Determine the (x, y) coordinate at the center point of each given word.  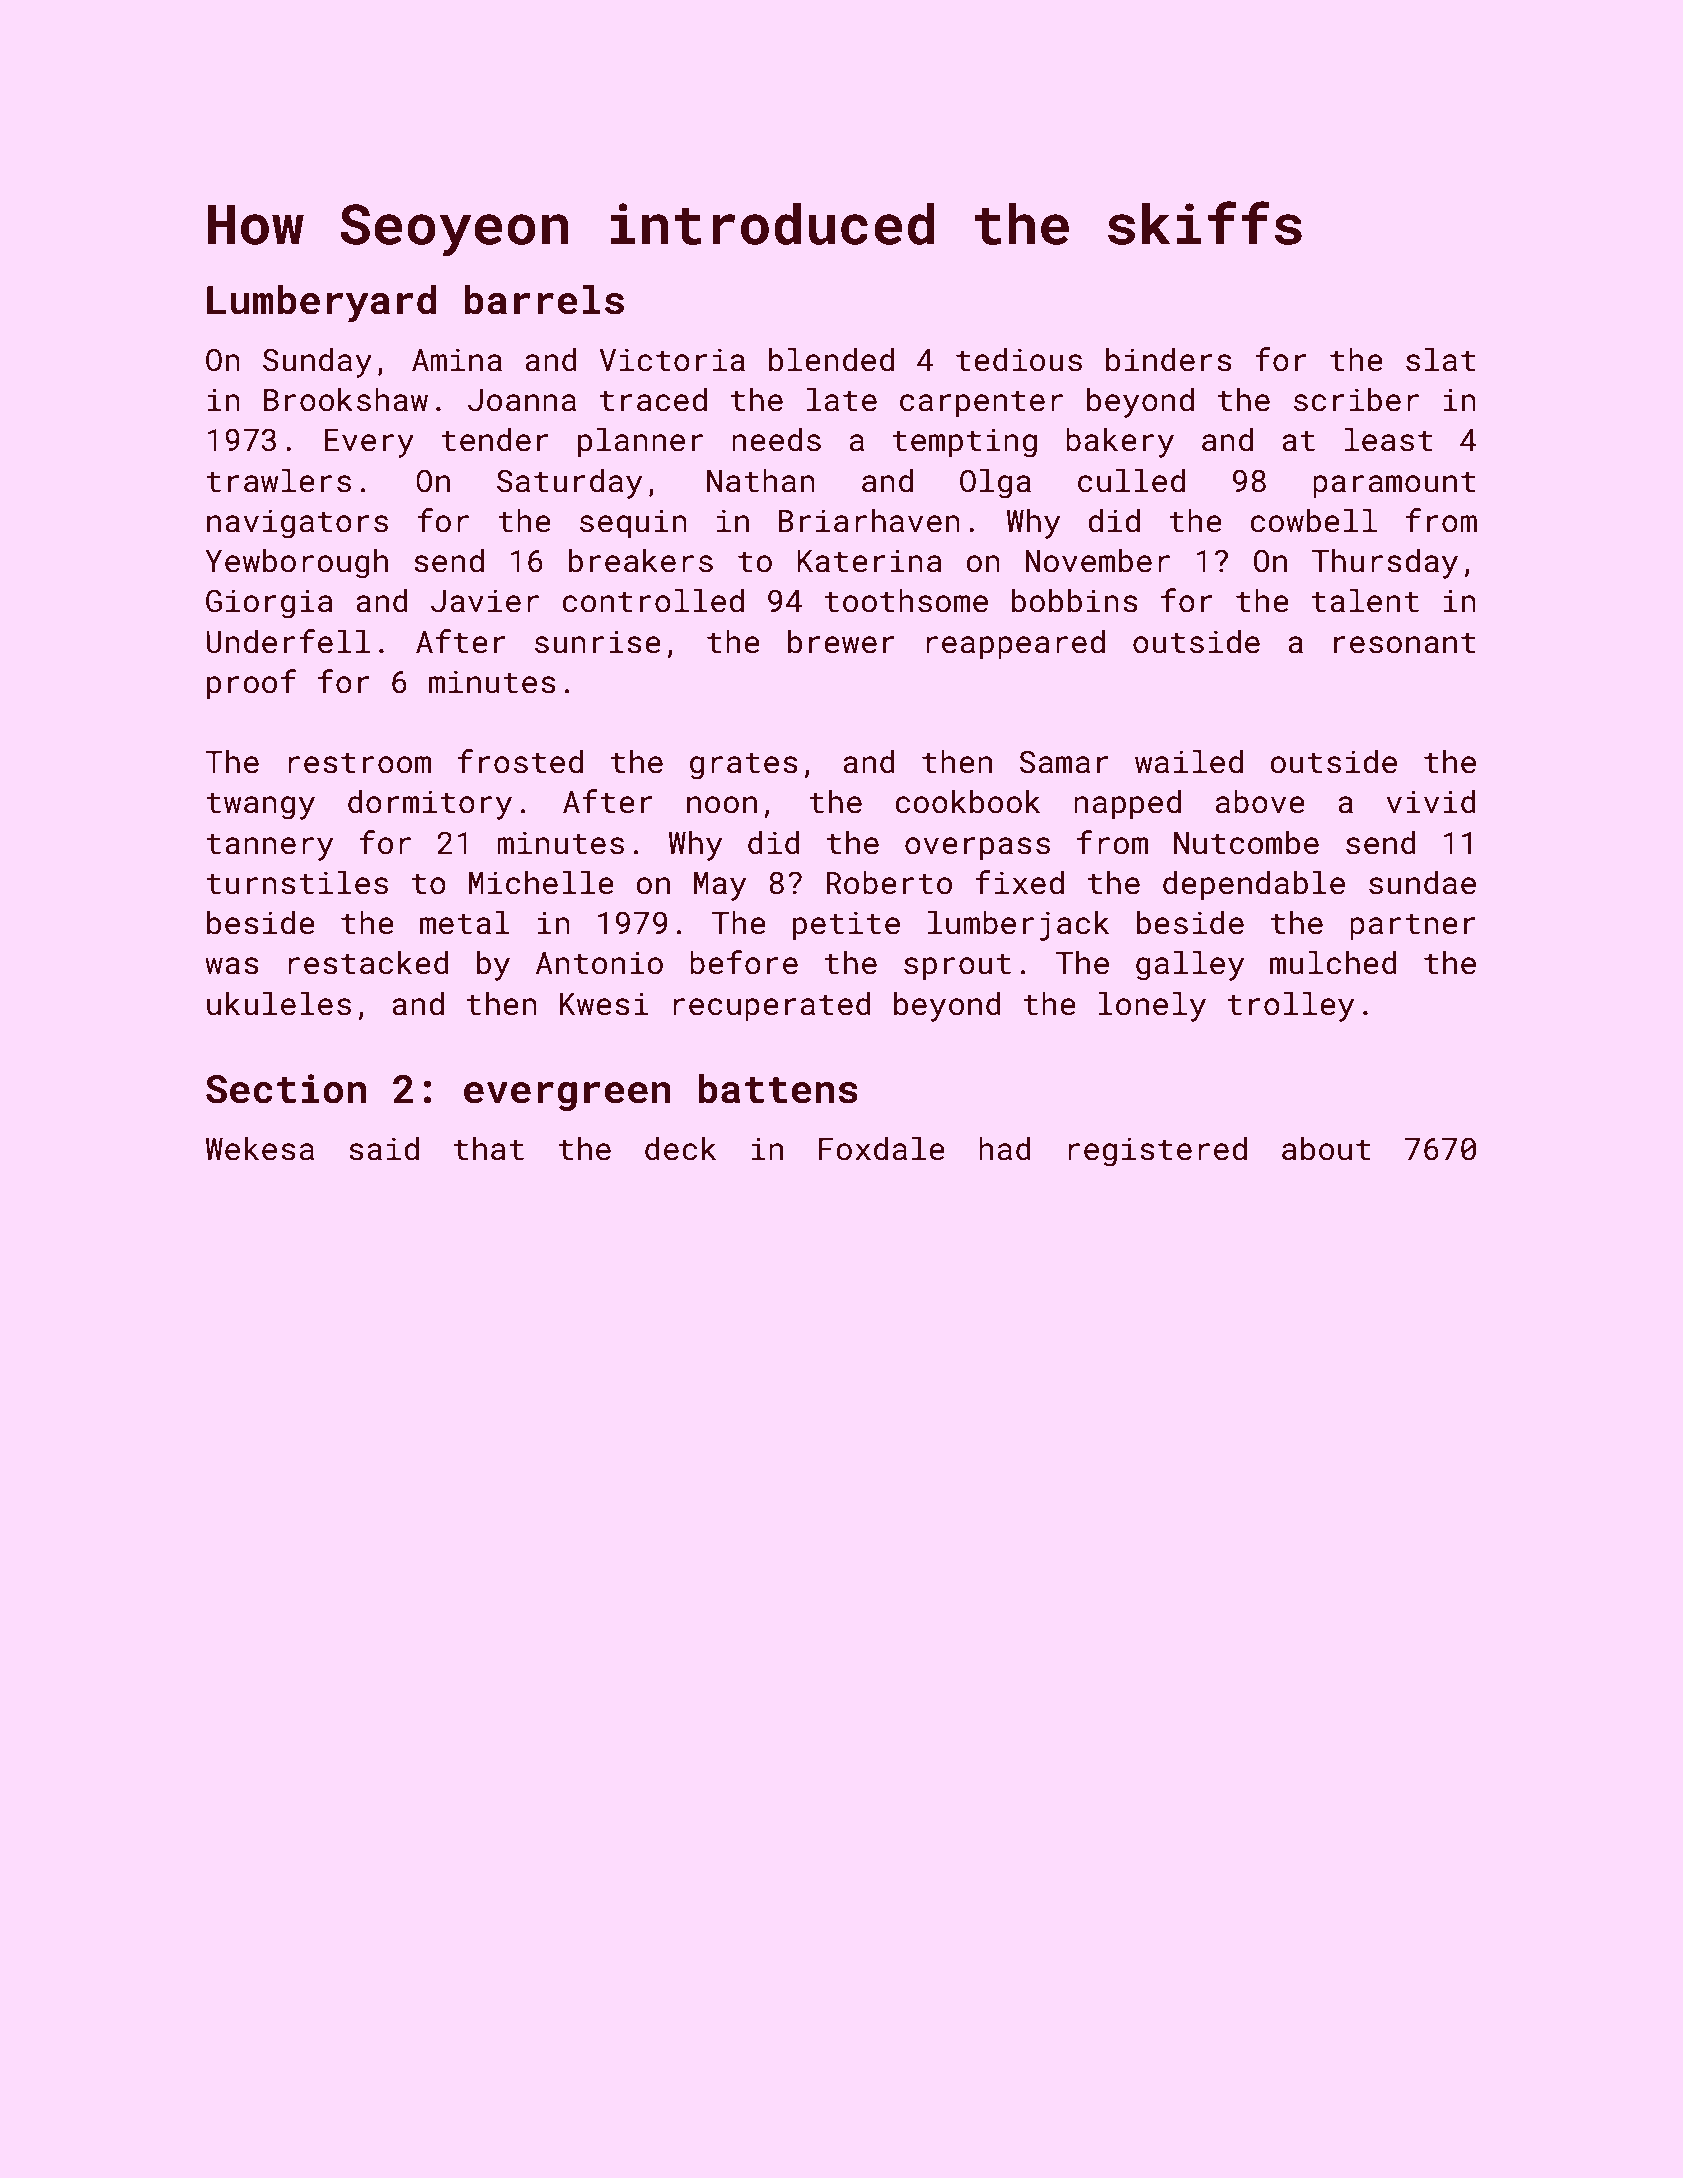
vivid (1431, 802)
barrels (544, 299)
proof (251, 684)
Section (286, 1089)
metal (465, 923)
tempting (964, 443)
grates (744, 766)
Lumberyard (321, 303)
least (1389, 440)
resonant (1405, 643)
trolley (1290, 1007)
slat (1441, 360)
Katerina (869, 561)
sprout (957, 967)
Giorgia (269, 604)
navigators (297, 524)
